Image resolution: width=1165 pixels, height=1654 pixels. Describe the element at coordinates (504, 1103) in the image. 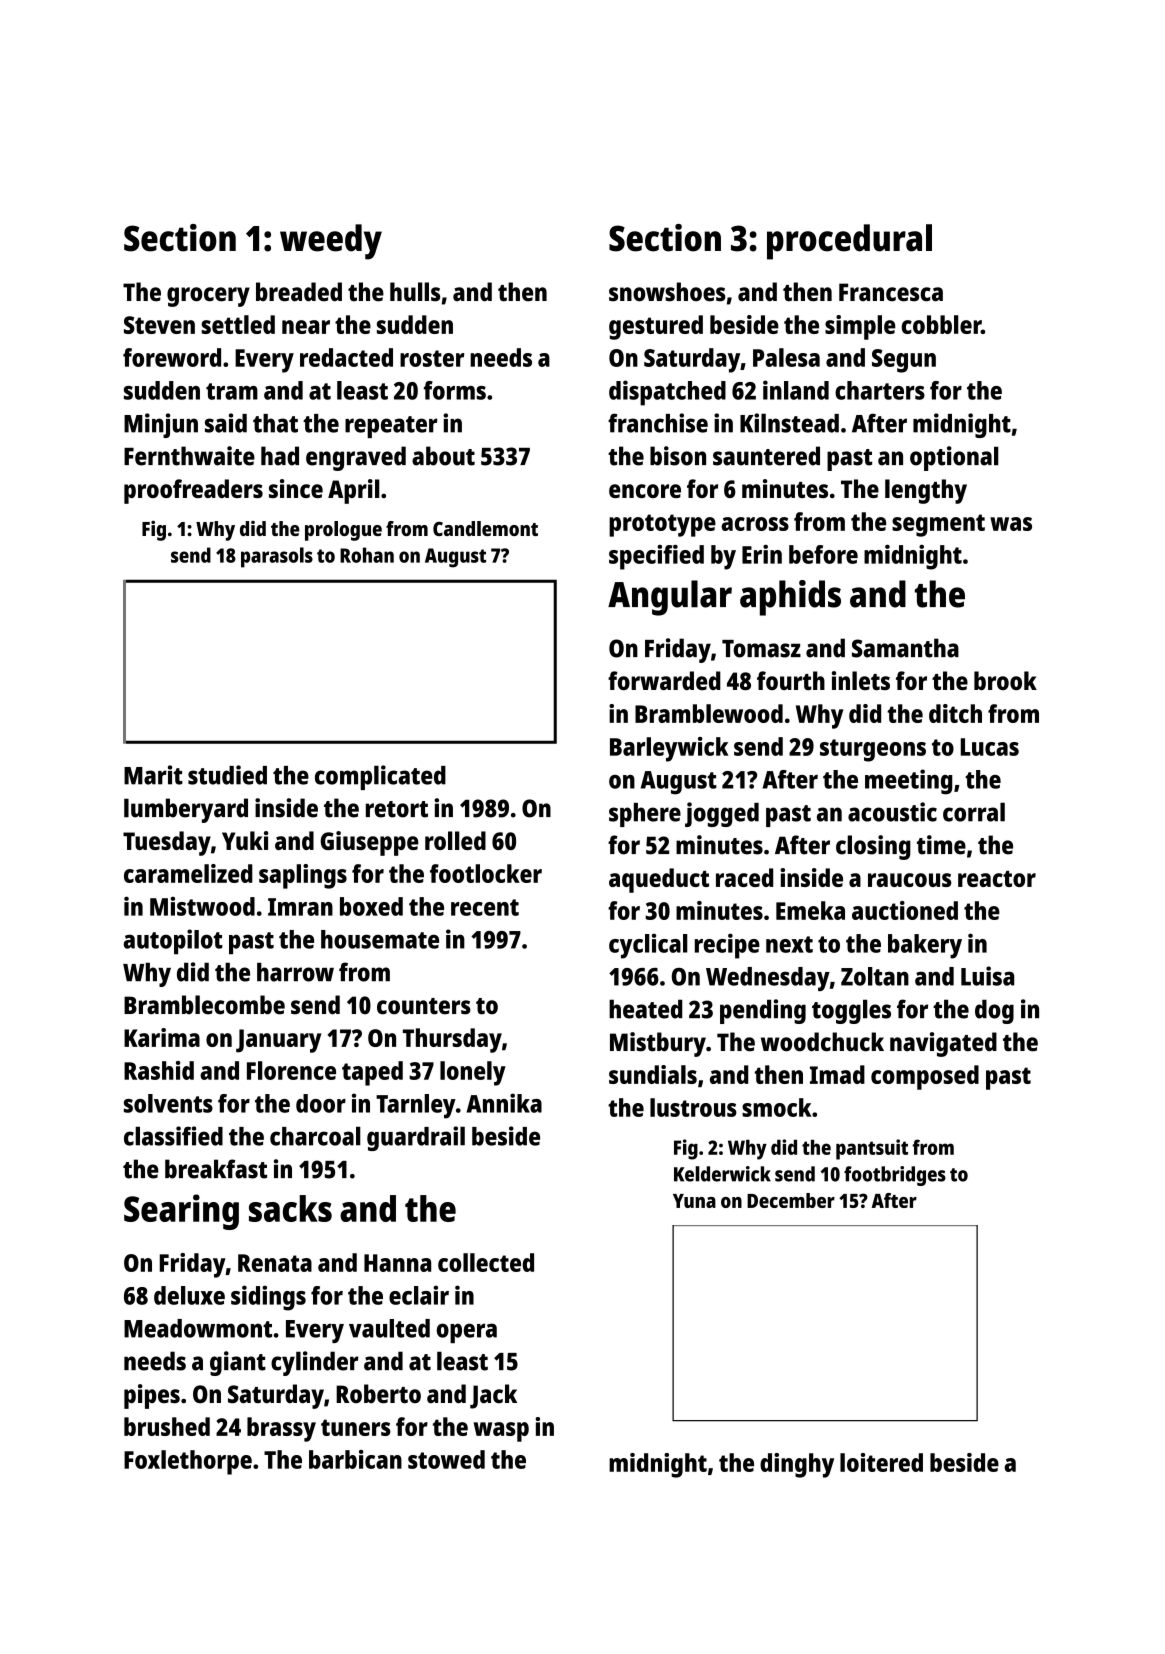

I see `Annika` at that location.
